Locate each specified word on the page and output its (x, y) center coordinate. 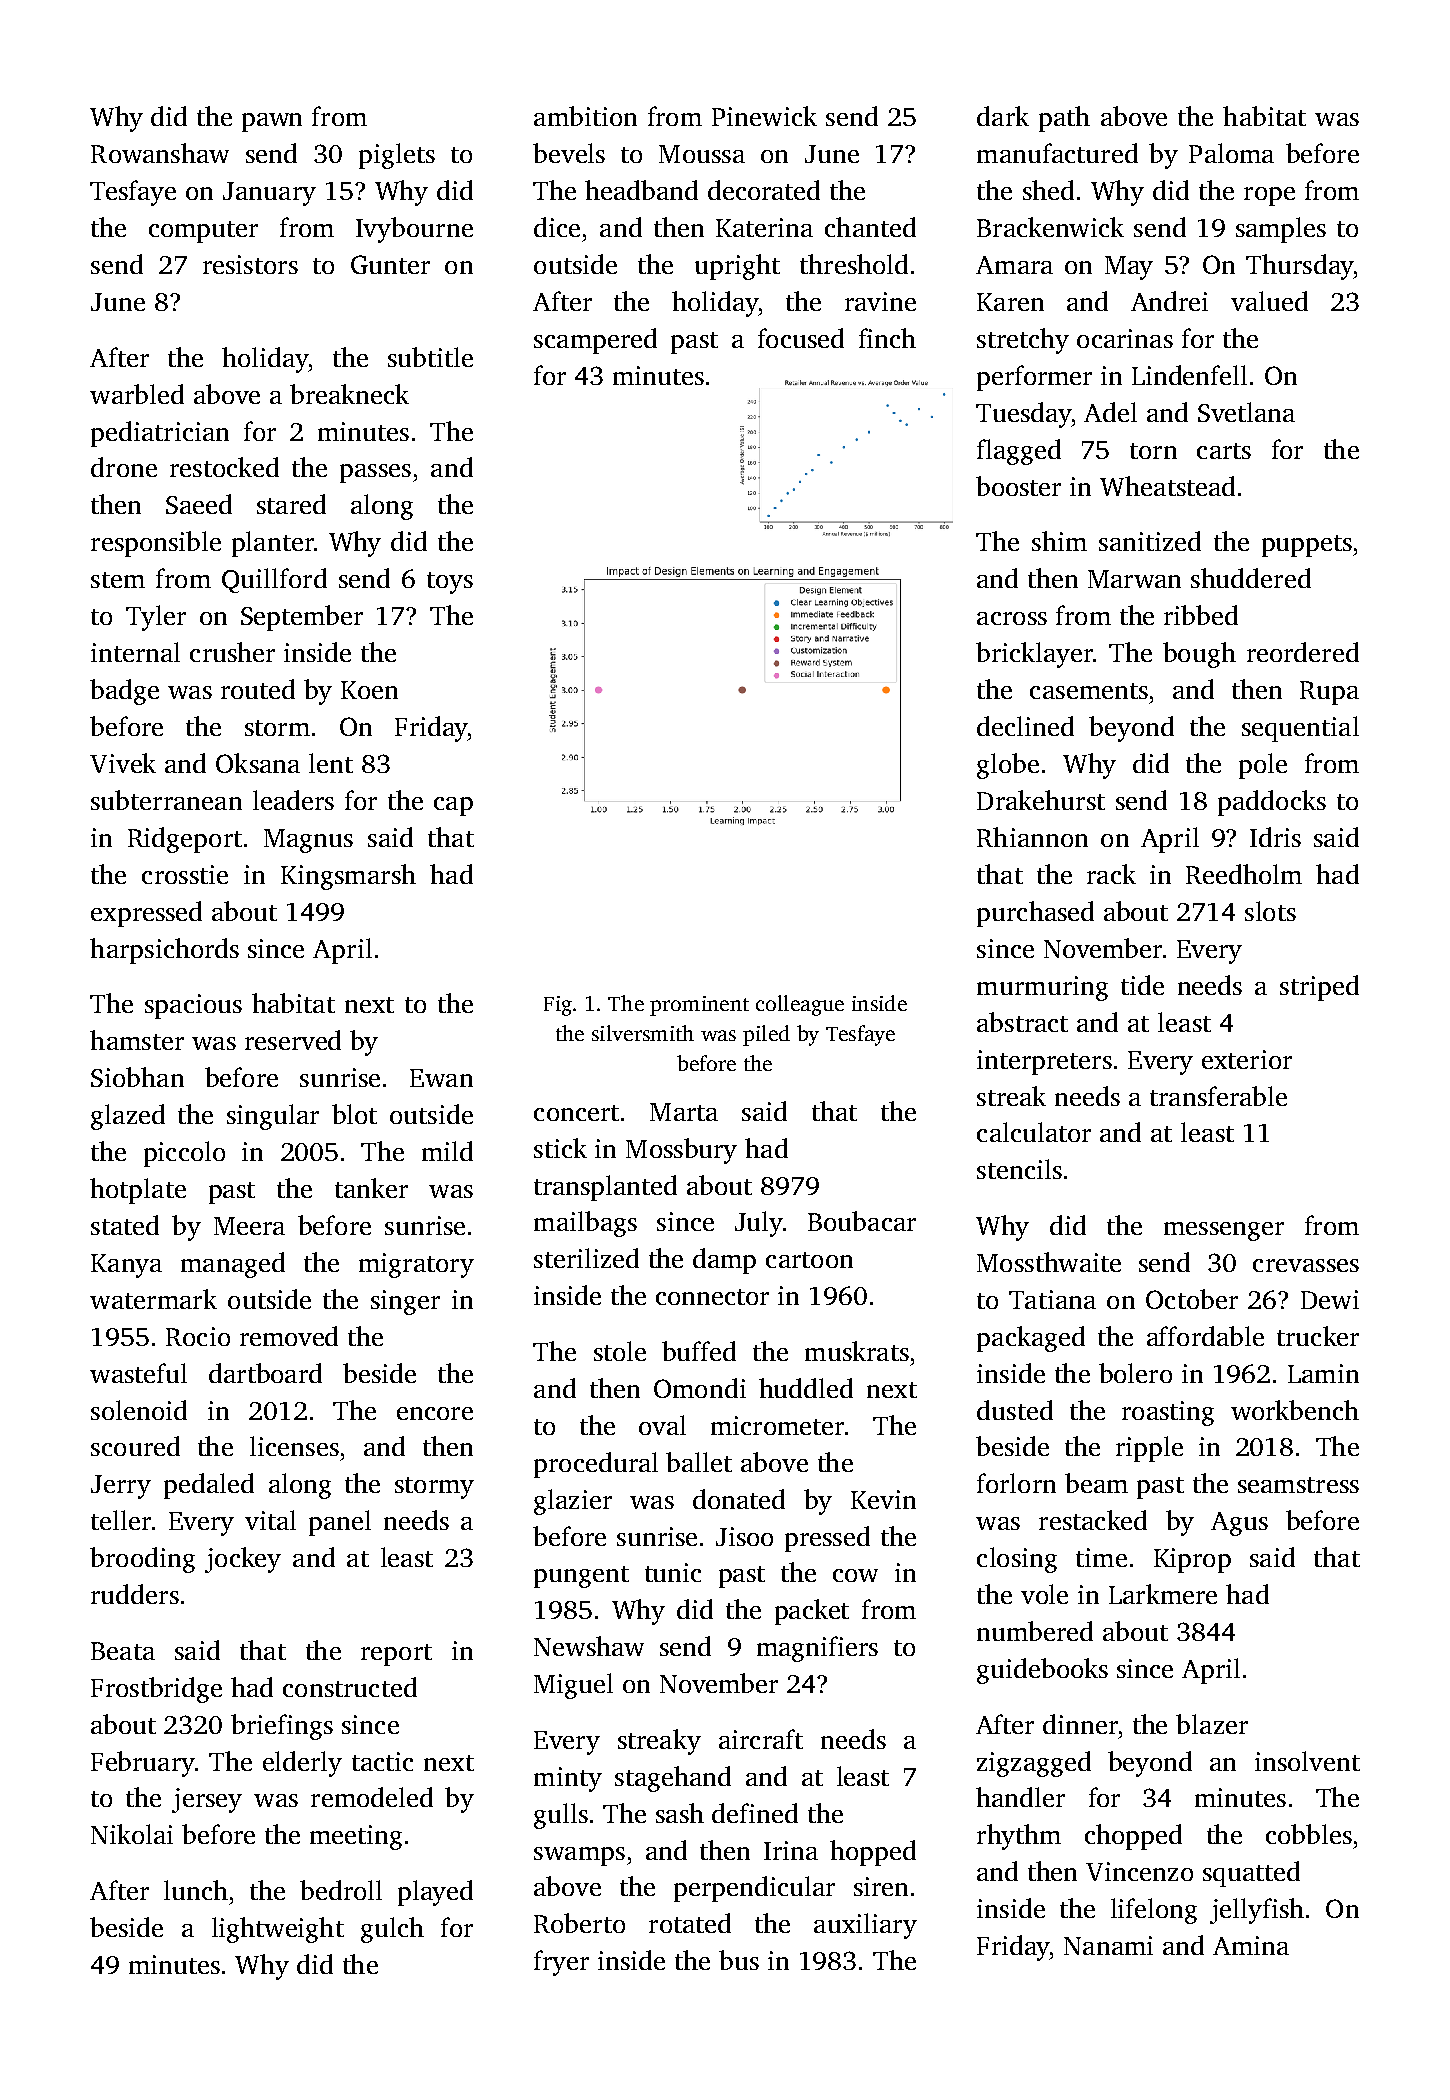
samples (1281, 230)
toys (450, 583)
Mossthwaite (1049, 1262)
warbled (137, 394)
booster (1018, 486)
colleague (800, 1005)
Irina (791, 1850)
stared (291, 504)
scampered (595, 341)
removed (289, 1336)
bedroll (341, 1890)
